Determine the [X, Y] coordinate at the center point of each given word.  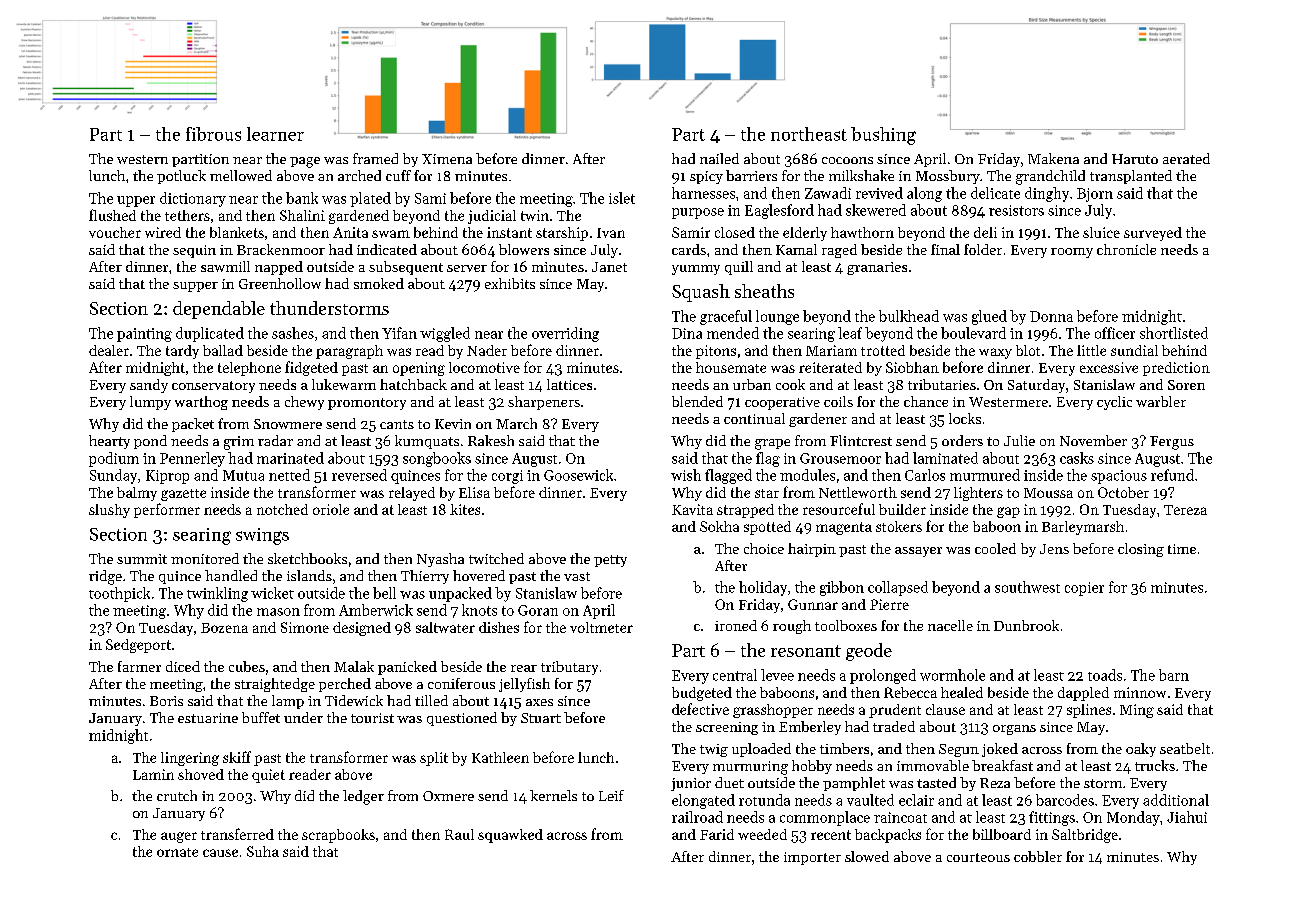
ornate [177, 852]
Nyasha [440, 560]
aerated [1186, 158]
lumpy [150, 403]
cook [790, 384]
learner [275, 134]
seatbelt [1185, 748]
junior [691, 784]
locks [965, 418]
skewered [876, 210]
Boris [166, 701]
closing [1141, 550]
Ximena [447, 159]
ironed [736, 625]
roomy [1072, 253]
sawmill [225, 266]
